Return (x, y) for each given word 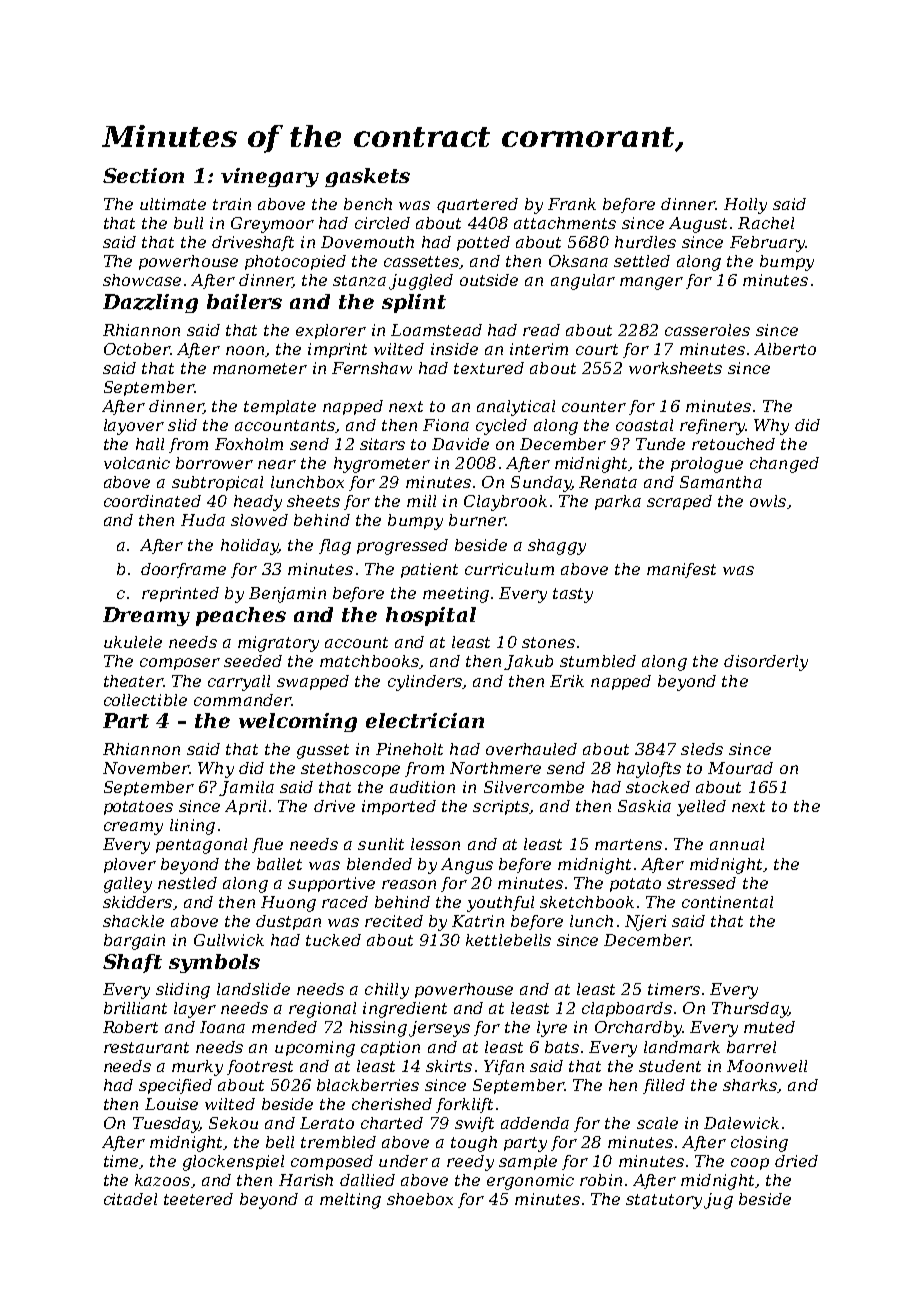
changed (784, 465)
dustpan (288, 922)
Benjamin (287, 595)
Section (143, 175)
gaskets (367, 177)
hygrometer (382, 465)
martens (628, 844)
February (767, 244)
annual (737, 844)
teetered (198, 1199)
